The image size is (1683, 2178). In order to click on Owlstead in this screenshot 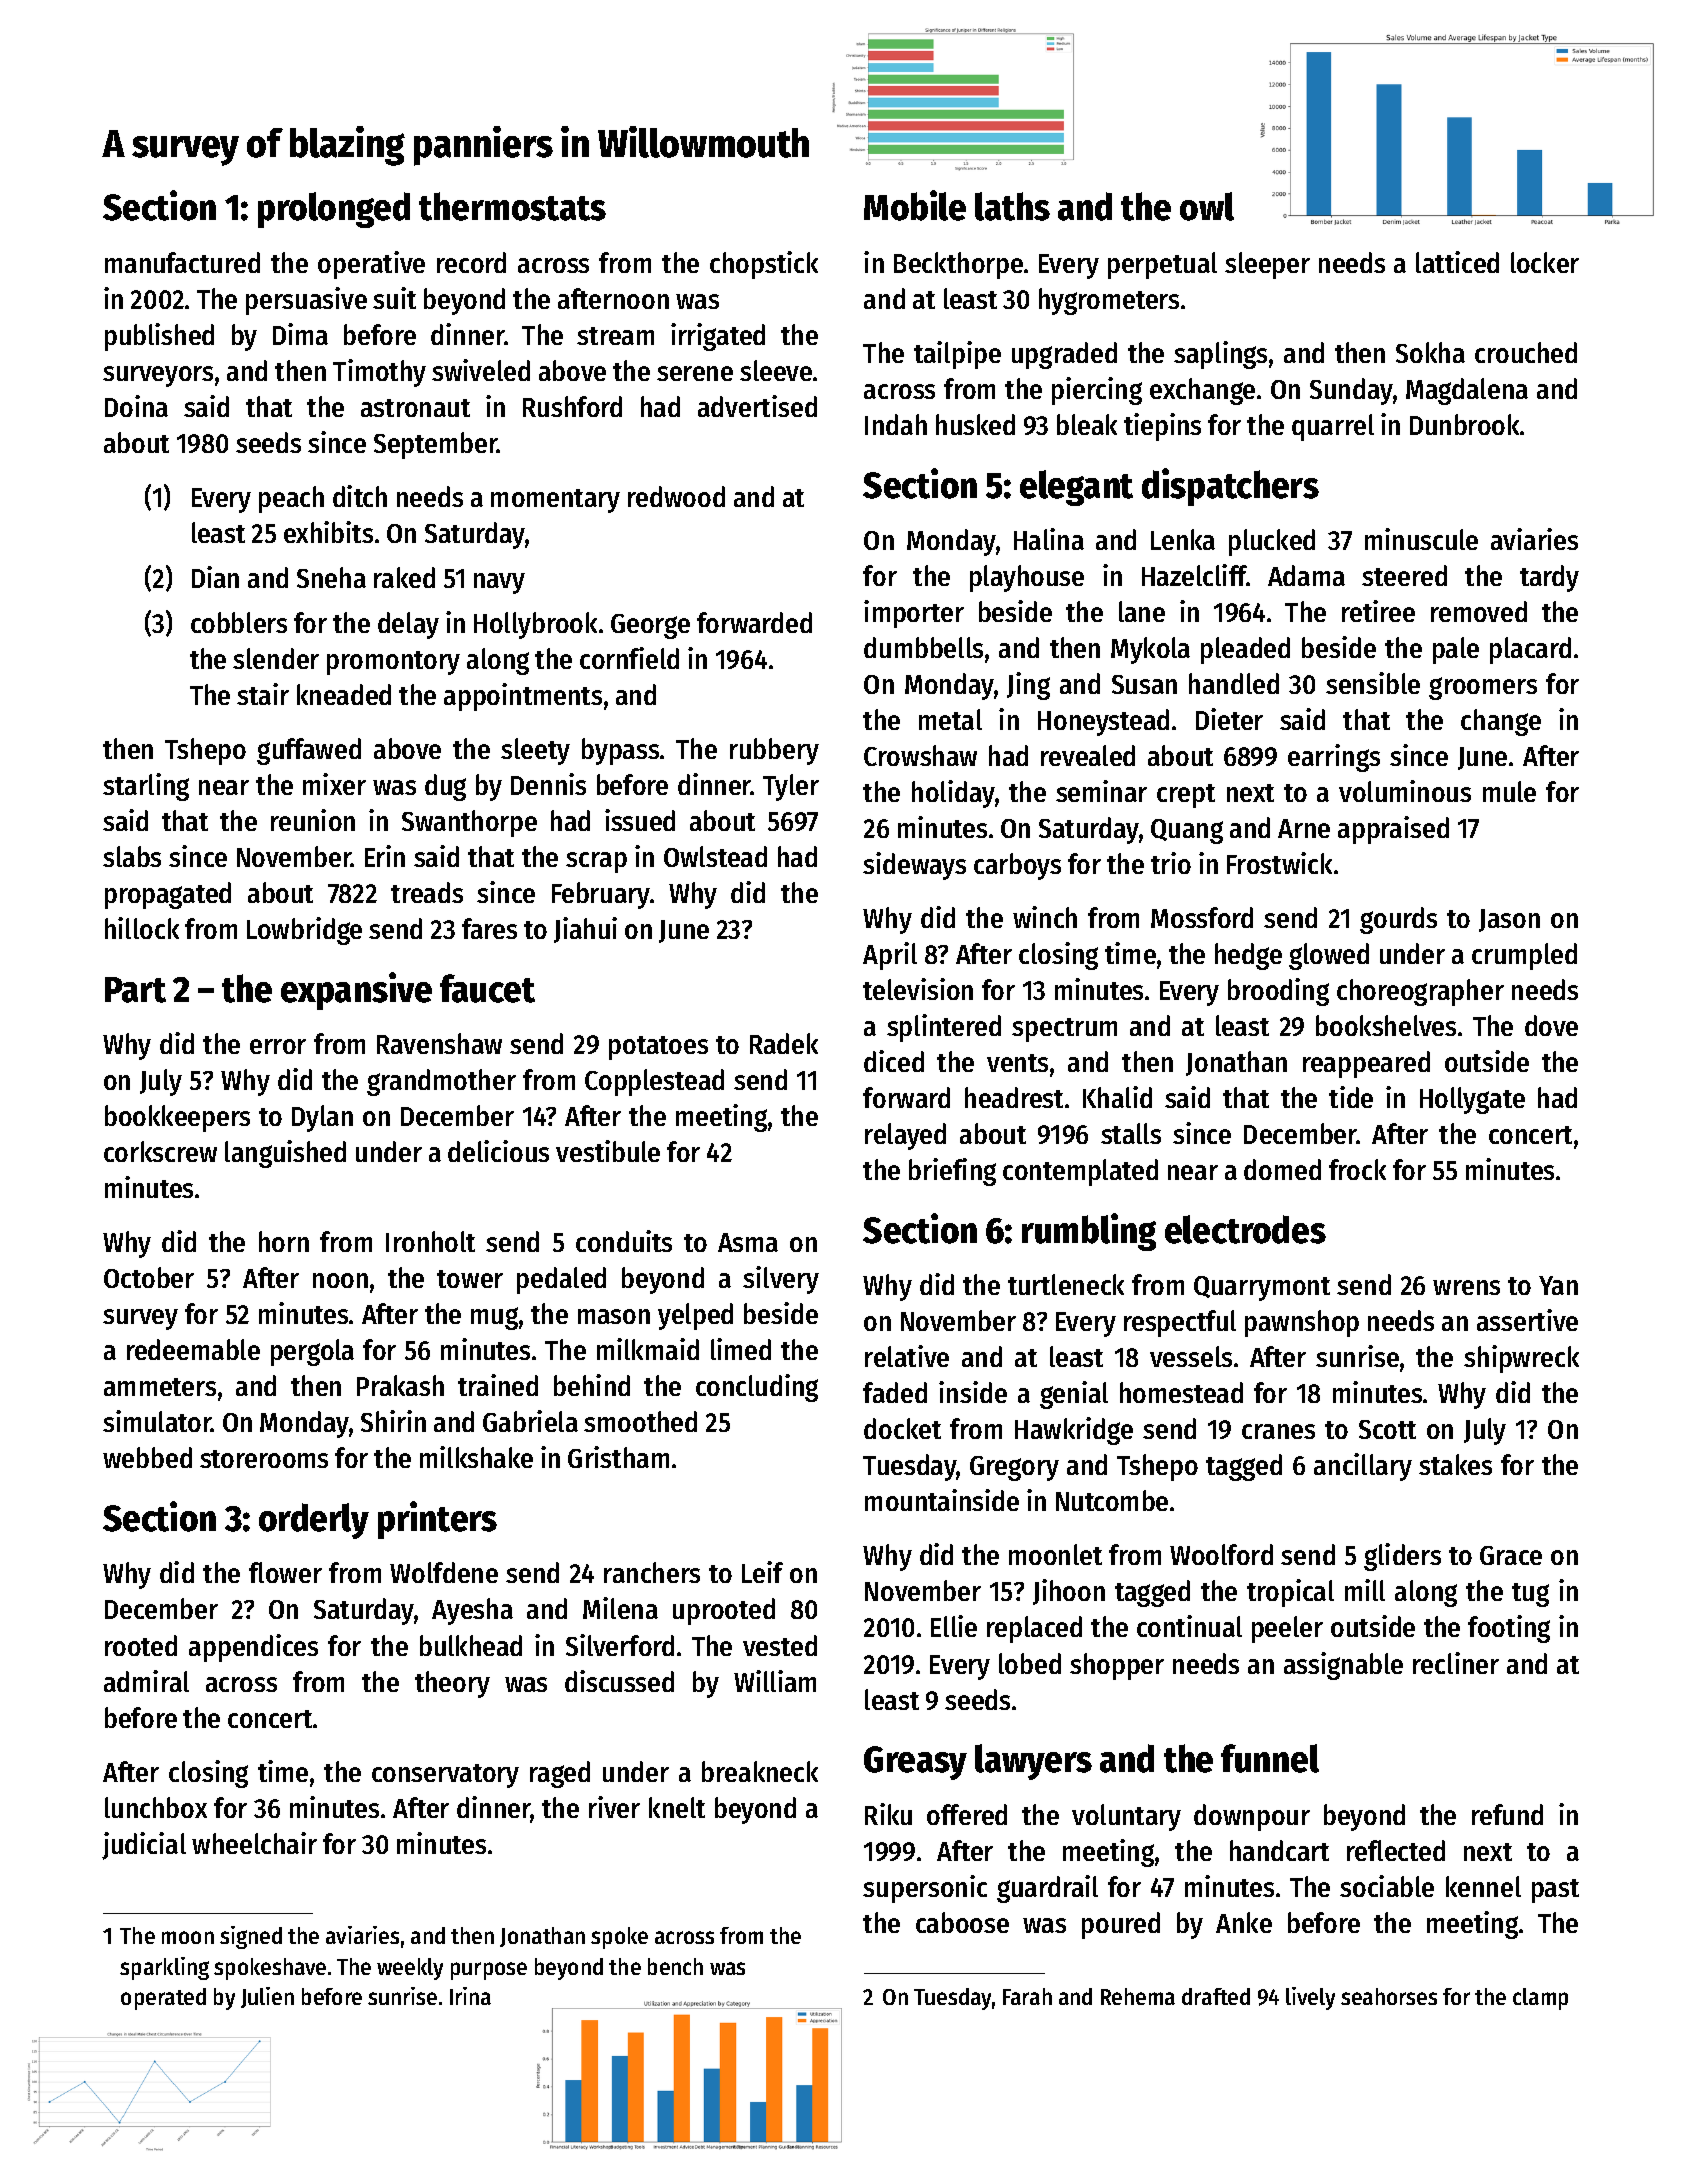, I will do `click(715, 856)`.
